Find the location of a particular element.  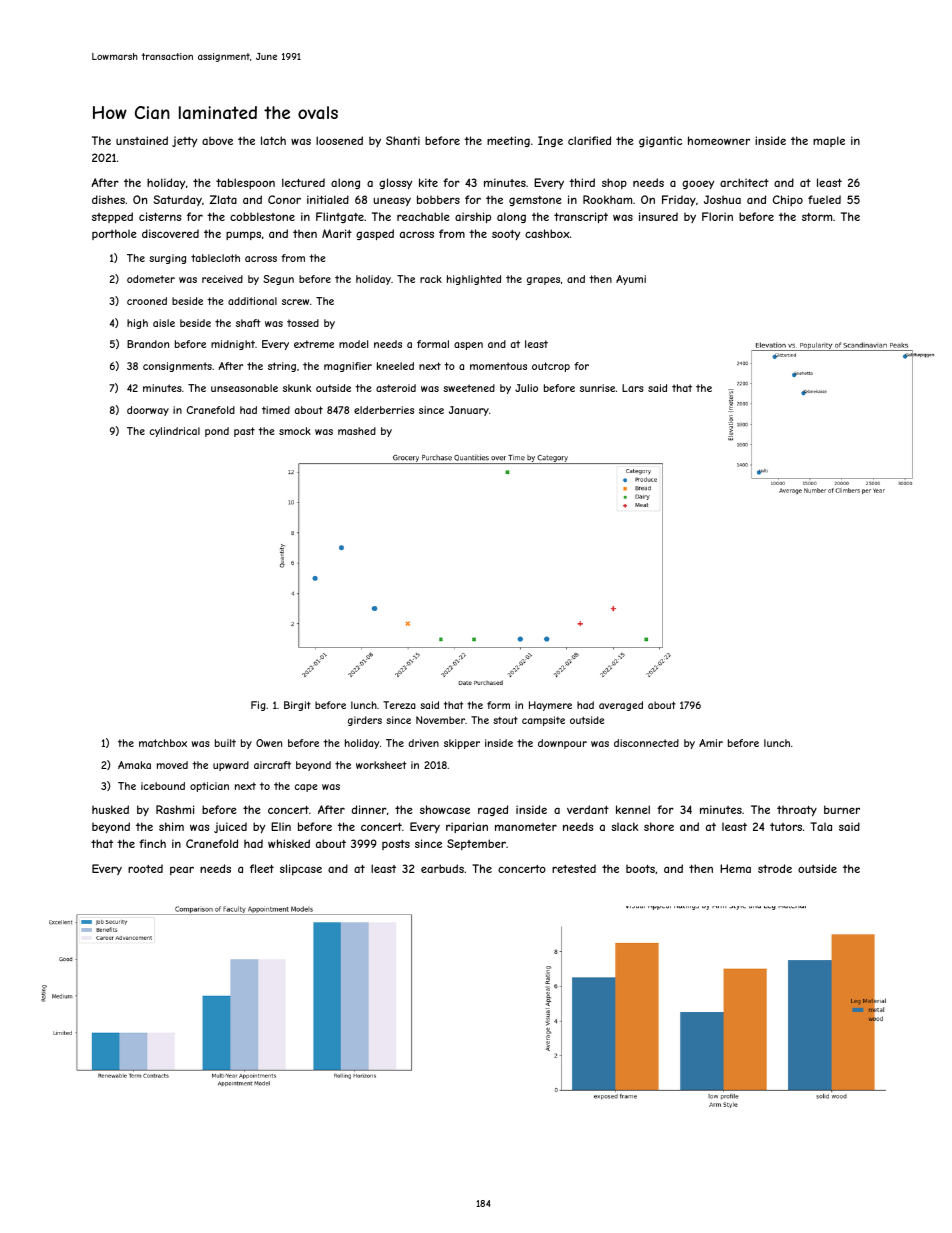

unstained is located at coordinates (142, 140).
